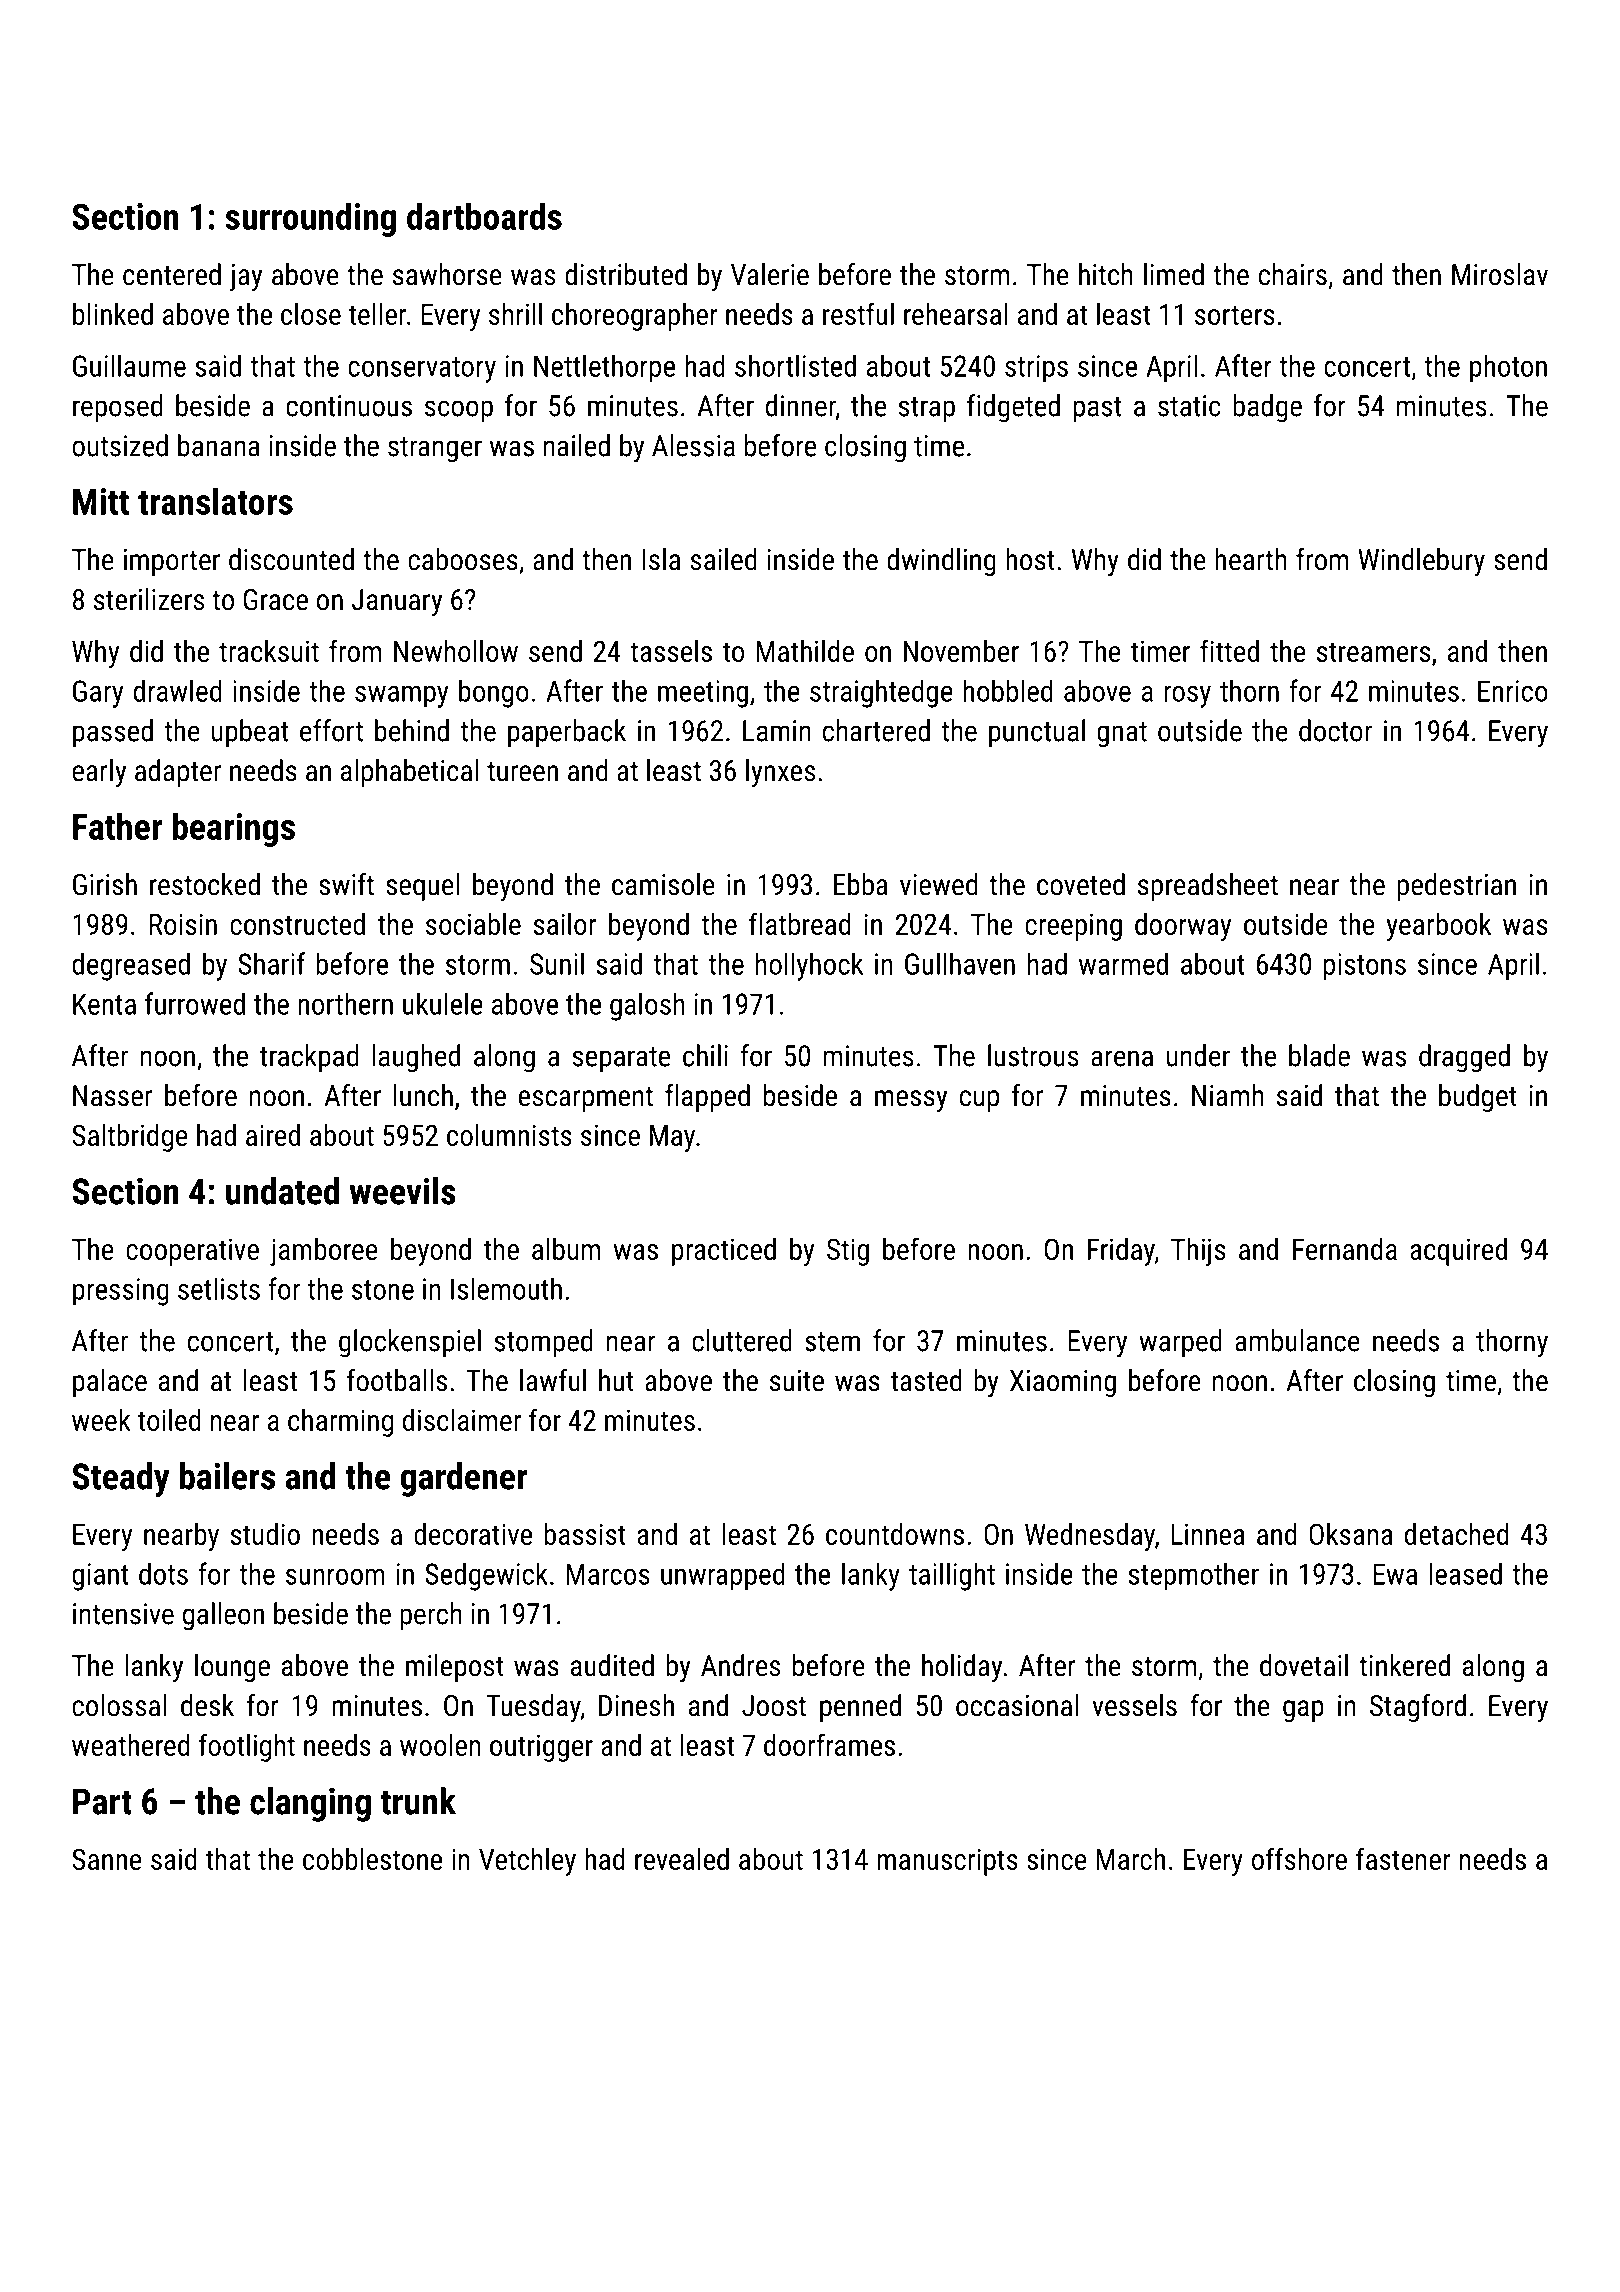 Image resolution: width=1620 pixels, height=2292 pixels. I want to click on surrounding, so click(310, 219).
